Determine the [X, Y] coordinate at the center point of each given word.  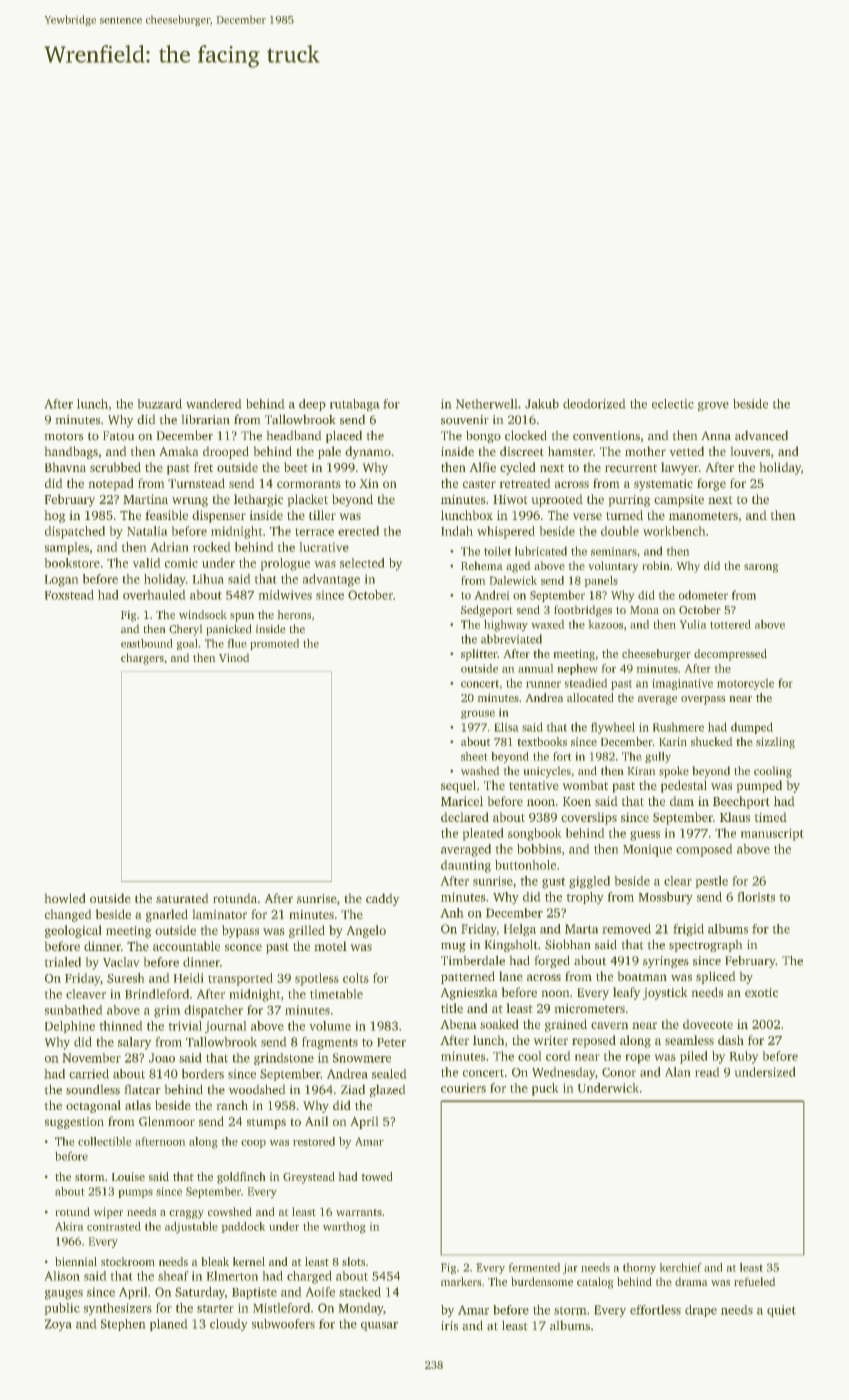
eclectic [673, 404]
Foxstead [69, 595]
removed [626, 929]
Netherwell [487, 404]
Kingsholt [511, 945]
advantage [331, 580]
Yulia [693, 624]
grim [167, 1011]
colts [356, 978]
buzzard [159, 404]
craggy [186, 1214]
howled [65, 898]
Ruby [744, 1057]
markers [461, 1281]
